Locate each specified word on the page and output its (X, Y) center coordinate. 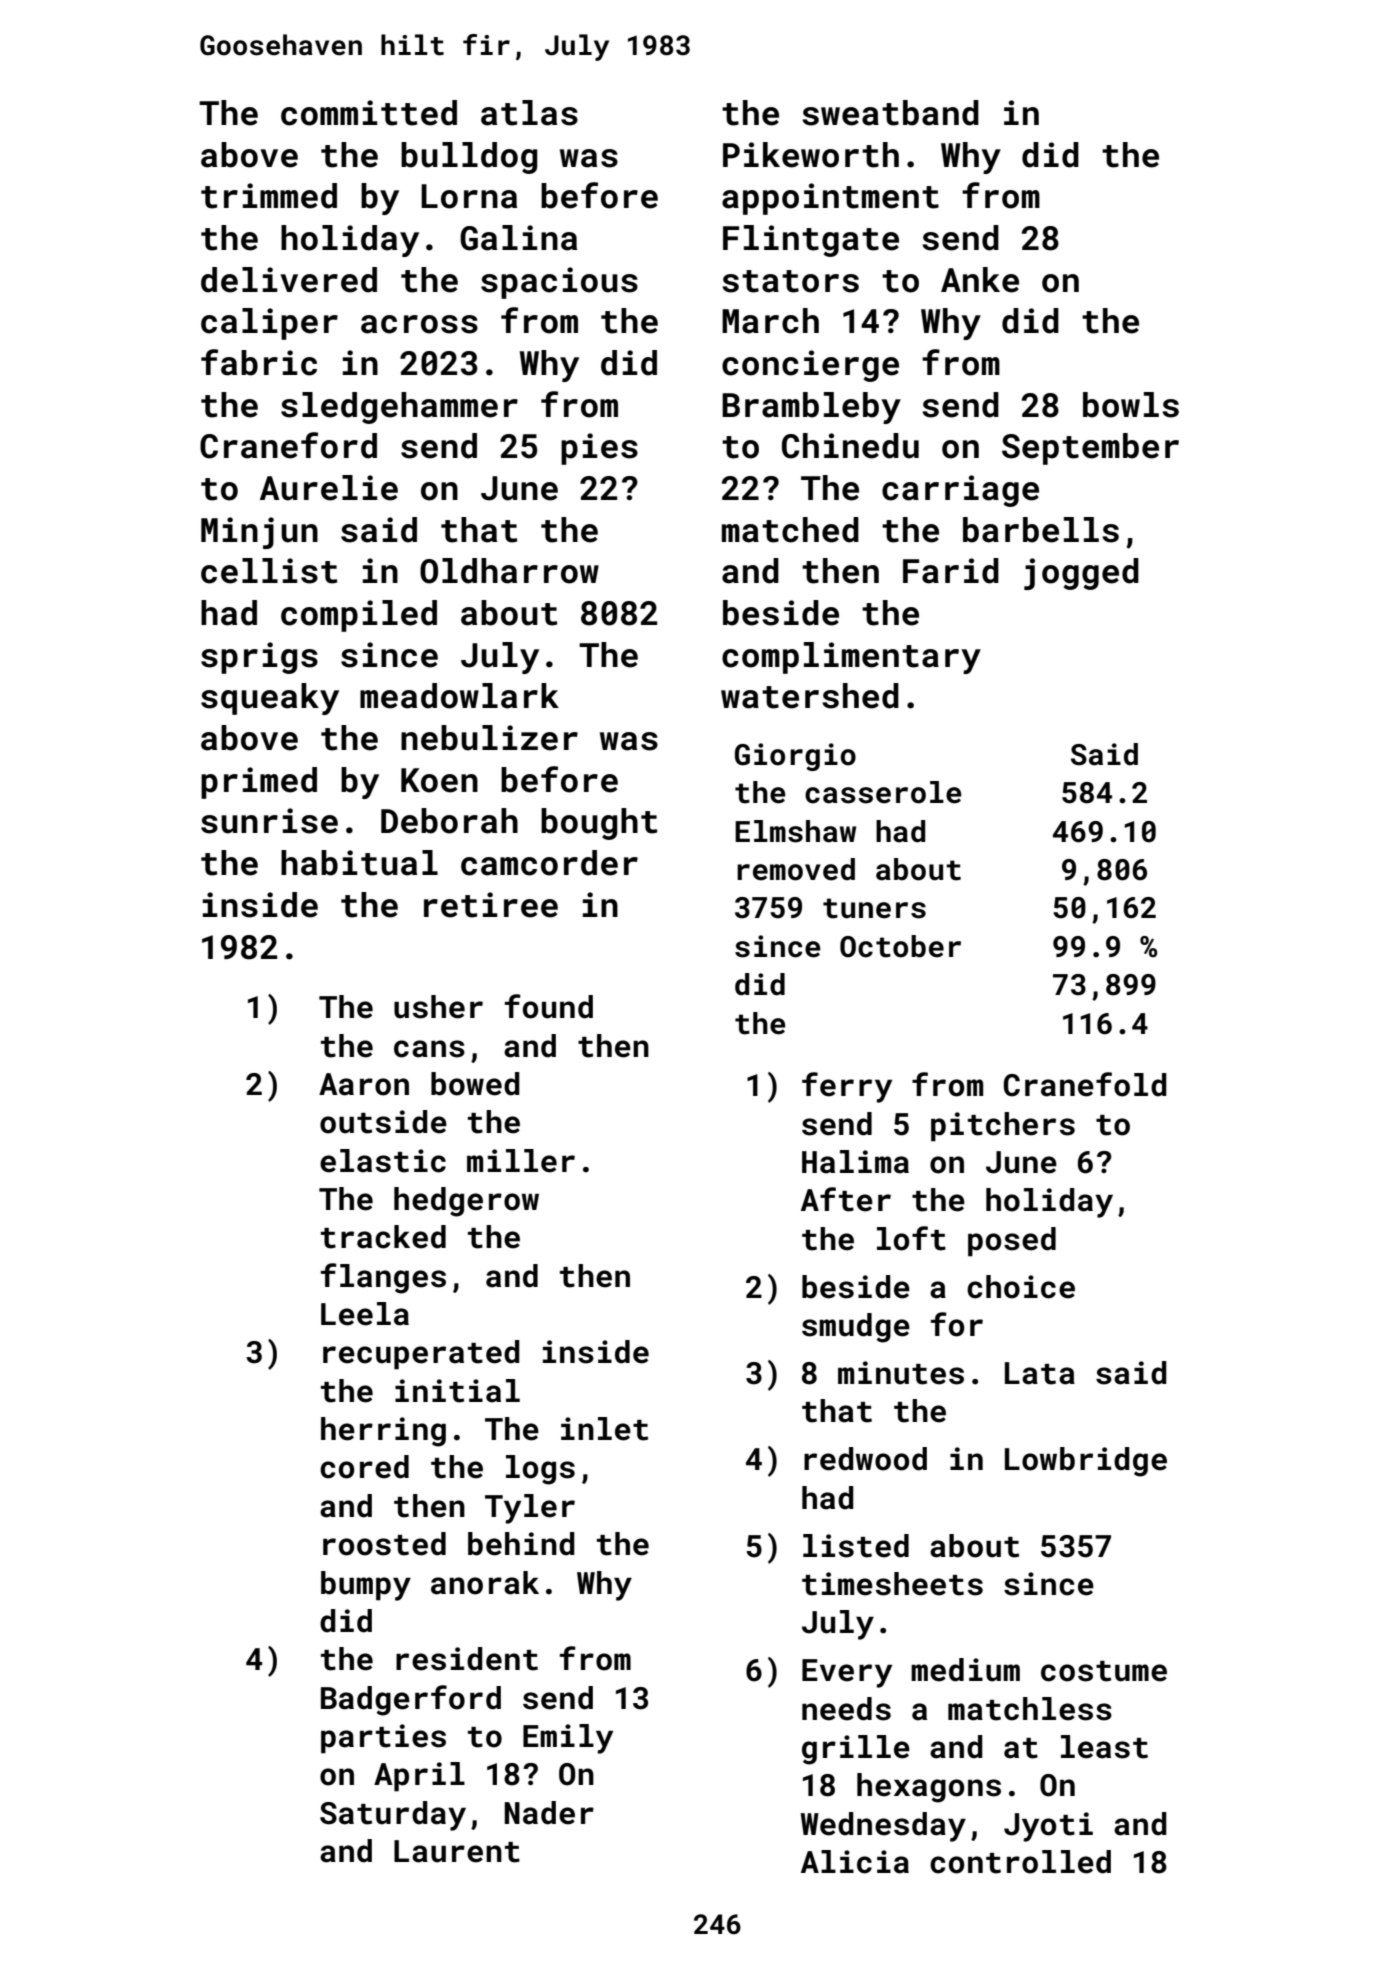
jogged (1081, 574)
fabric (259, 362)
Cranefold (1085, 1084)
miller (521, 1161)
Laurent (457, 1851)
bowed (475, 1084)
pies (599, 449)
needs (846, 1709)
